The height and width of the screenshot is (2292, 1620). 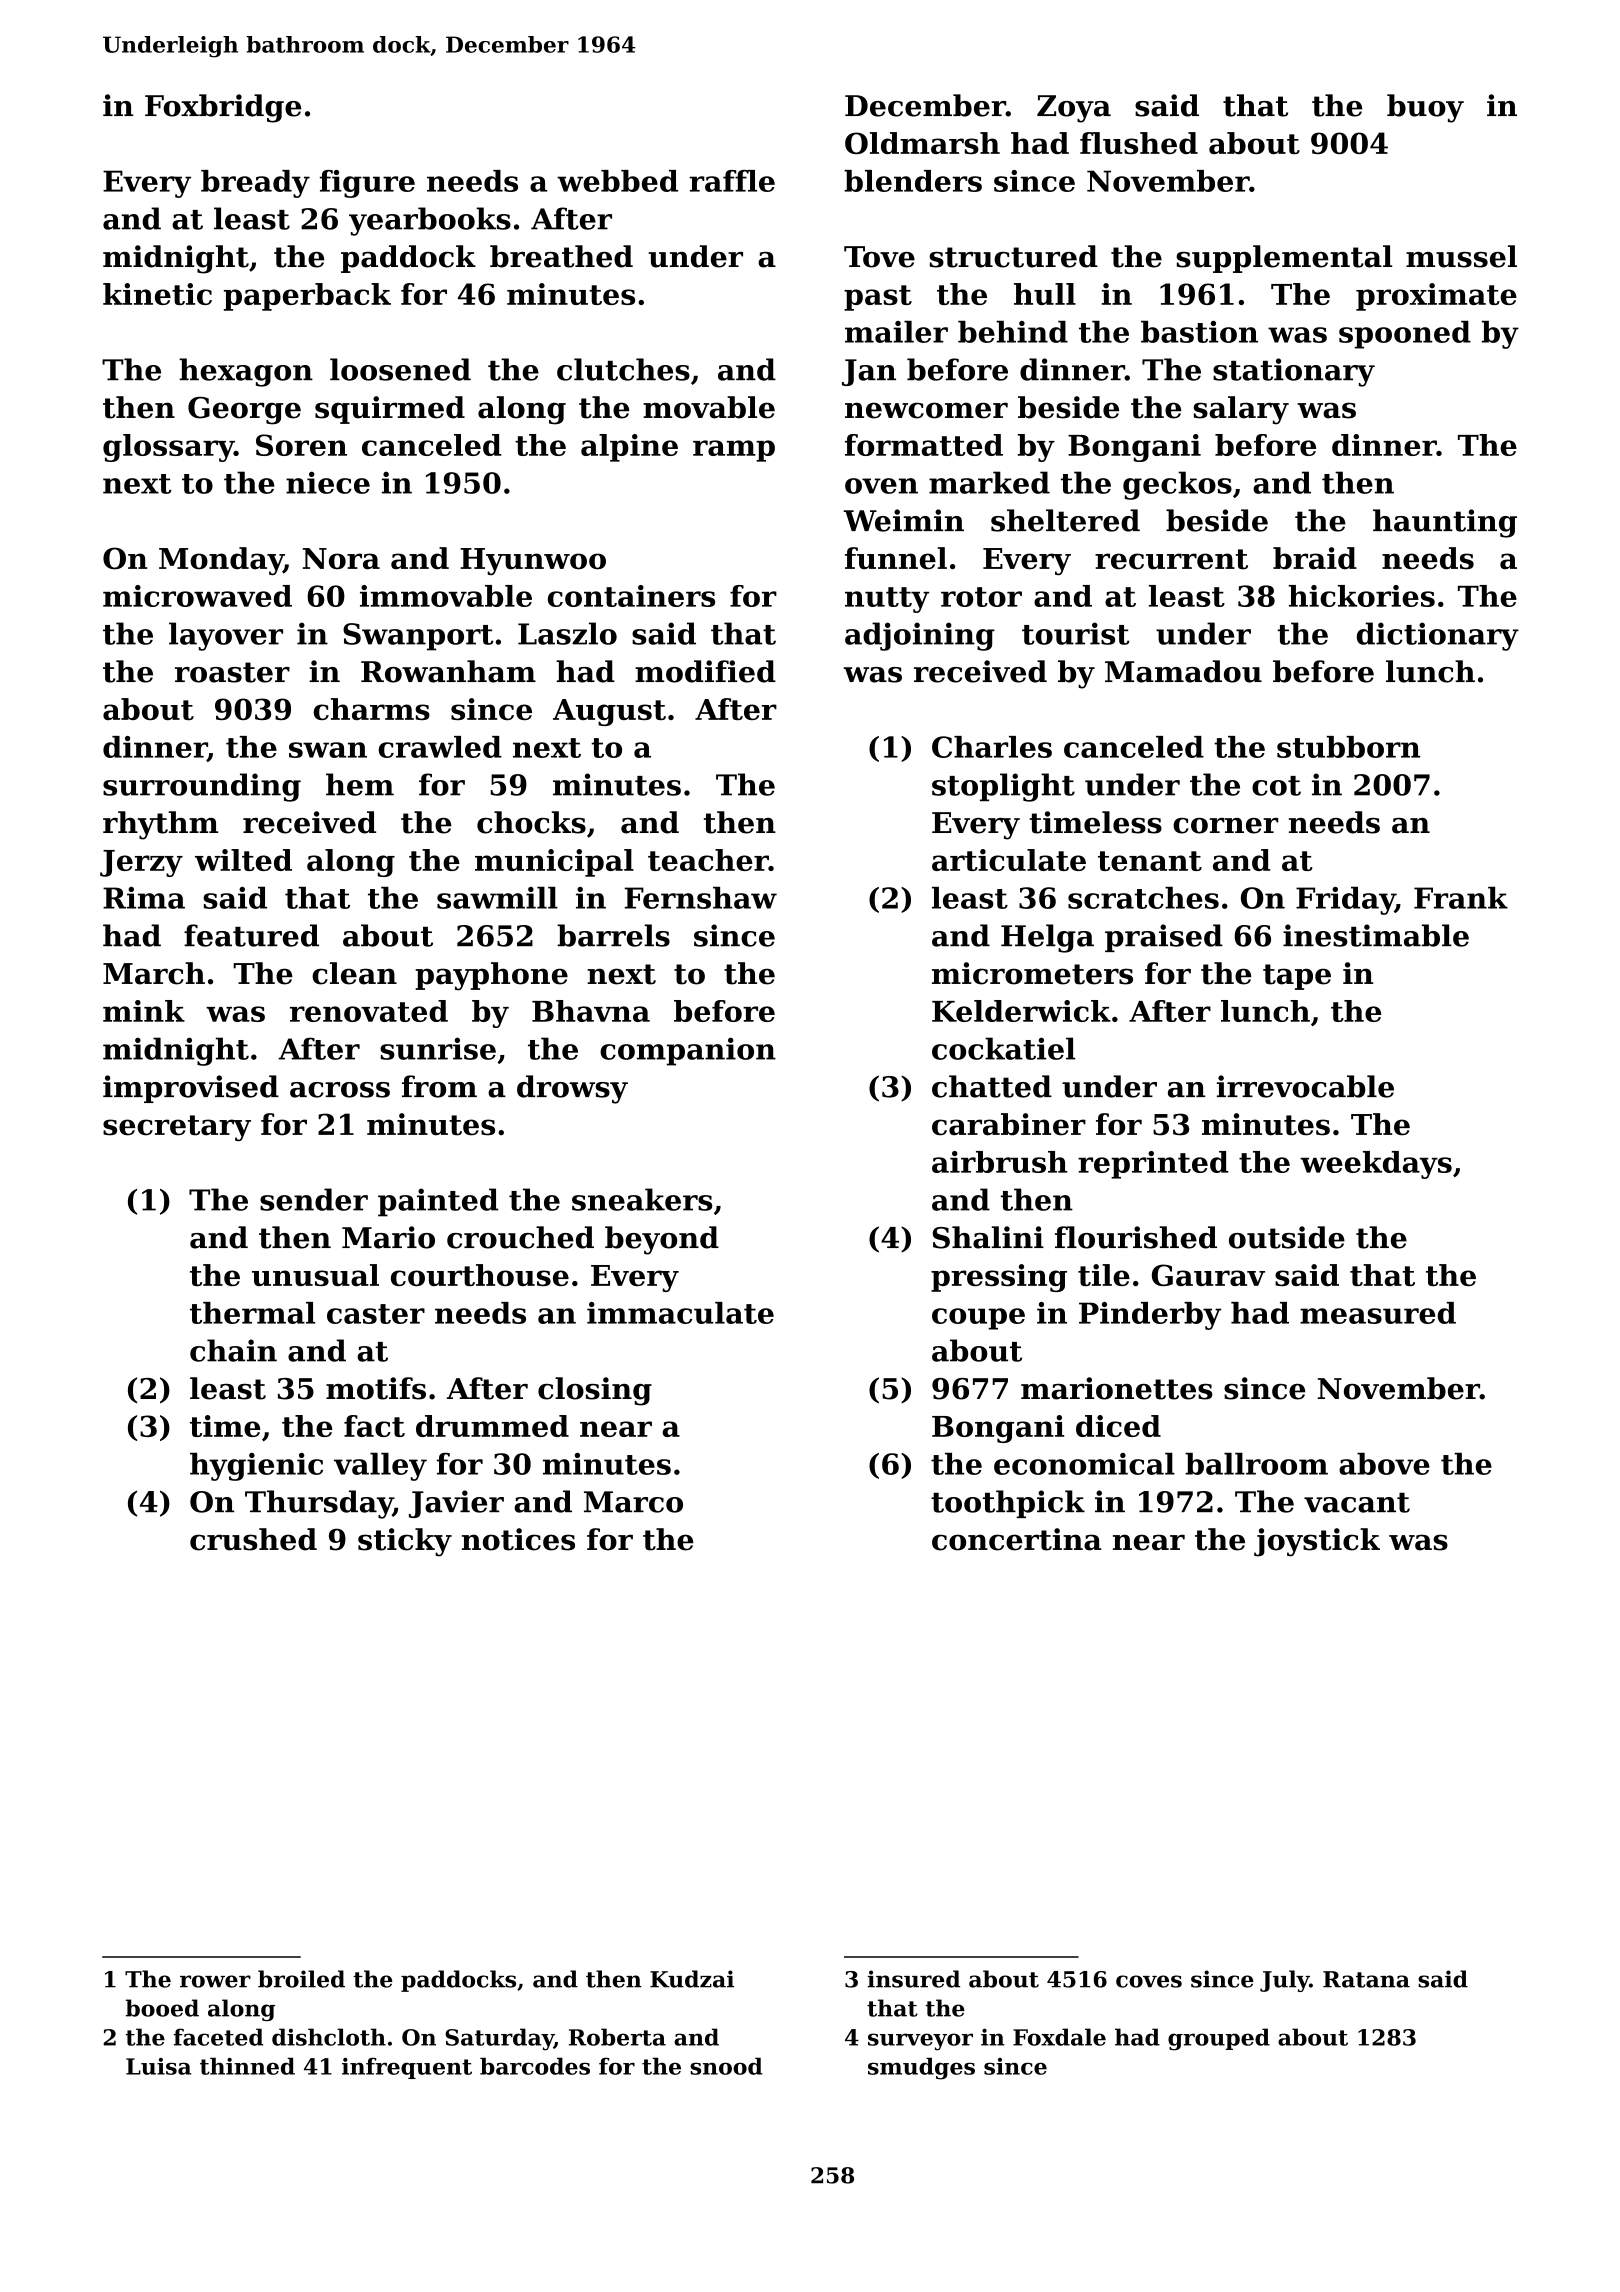 I want to click on Frank, so click(x=1461, y=898).
